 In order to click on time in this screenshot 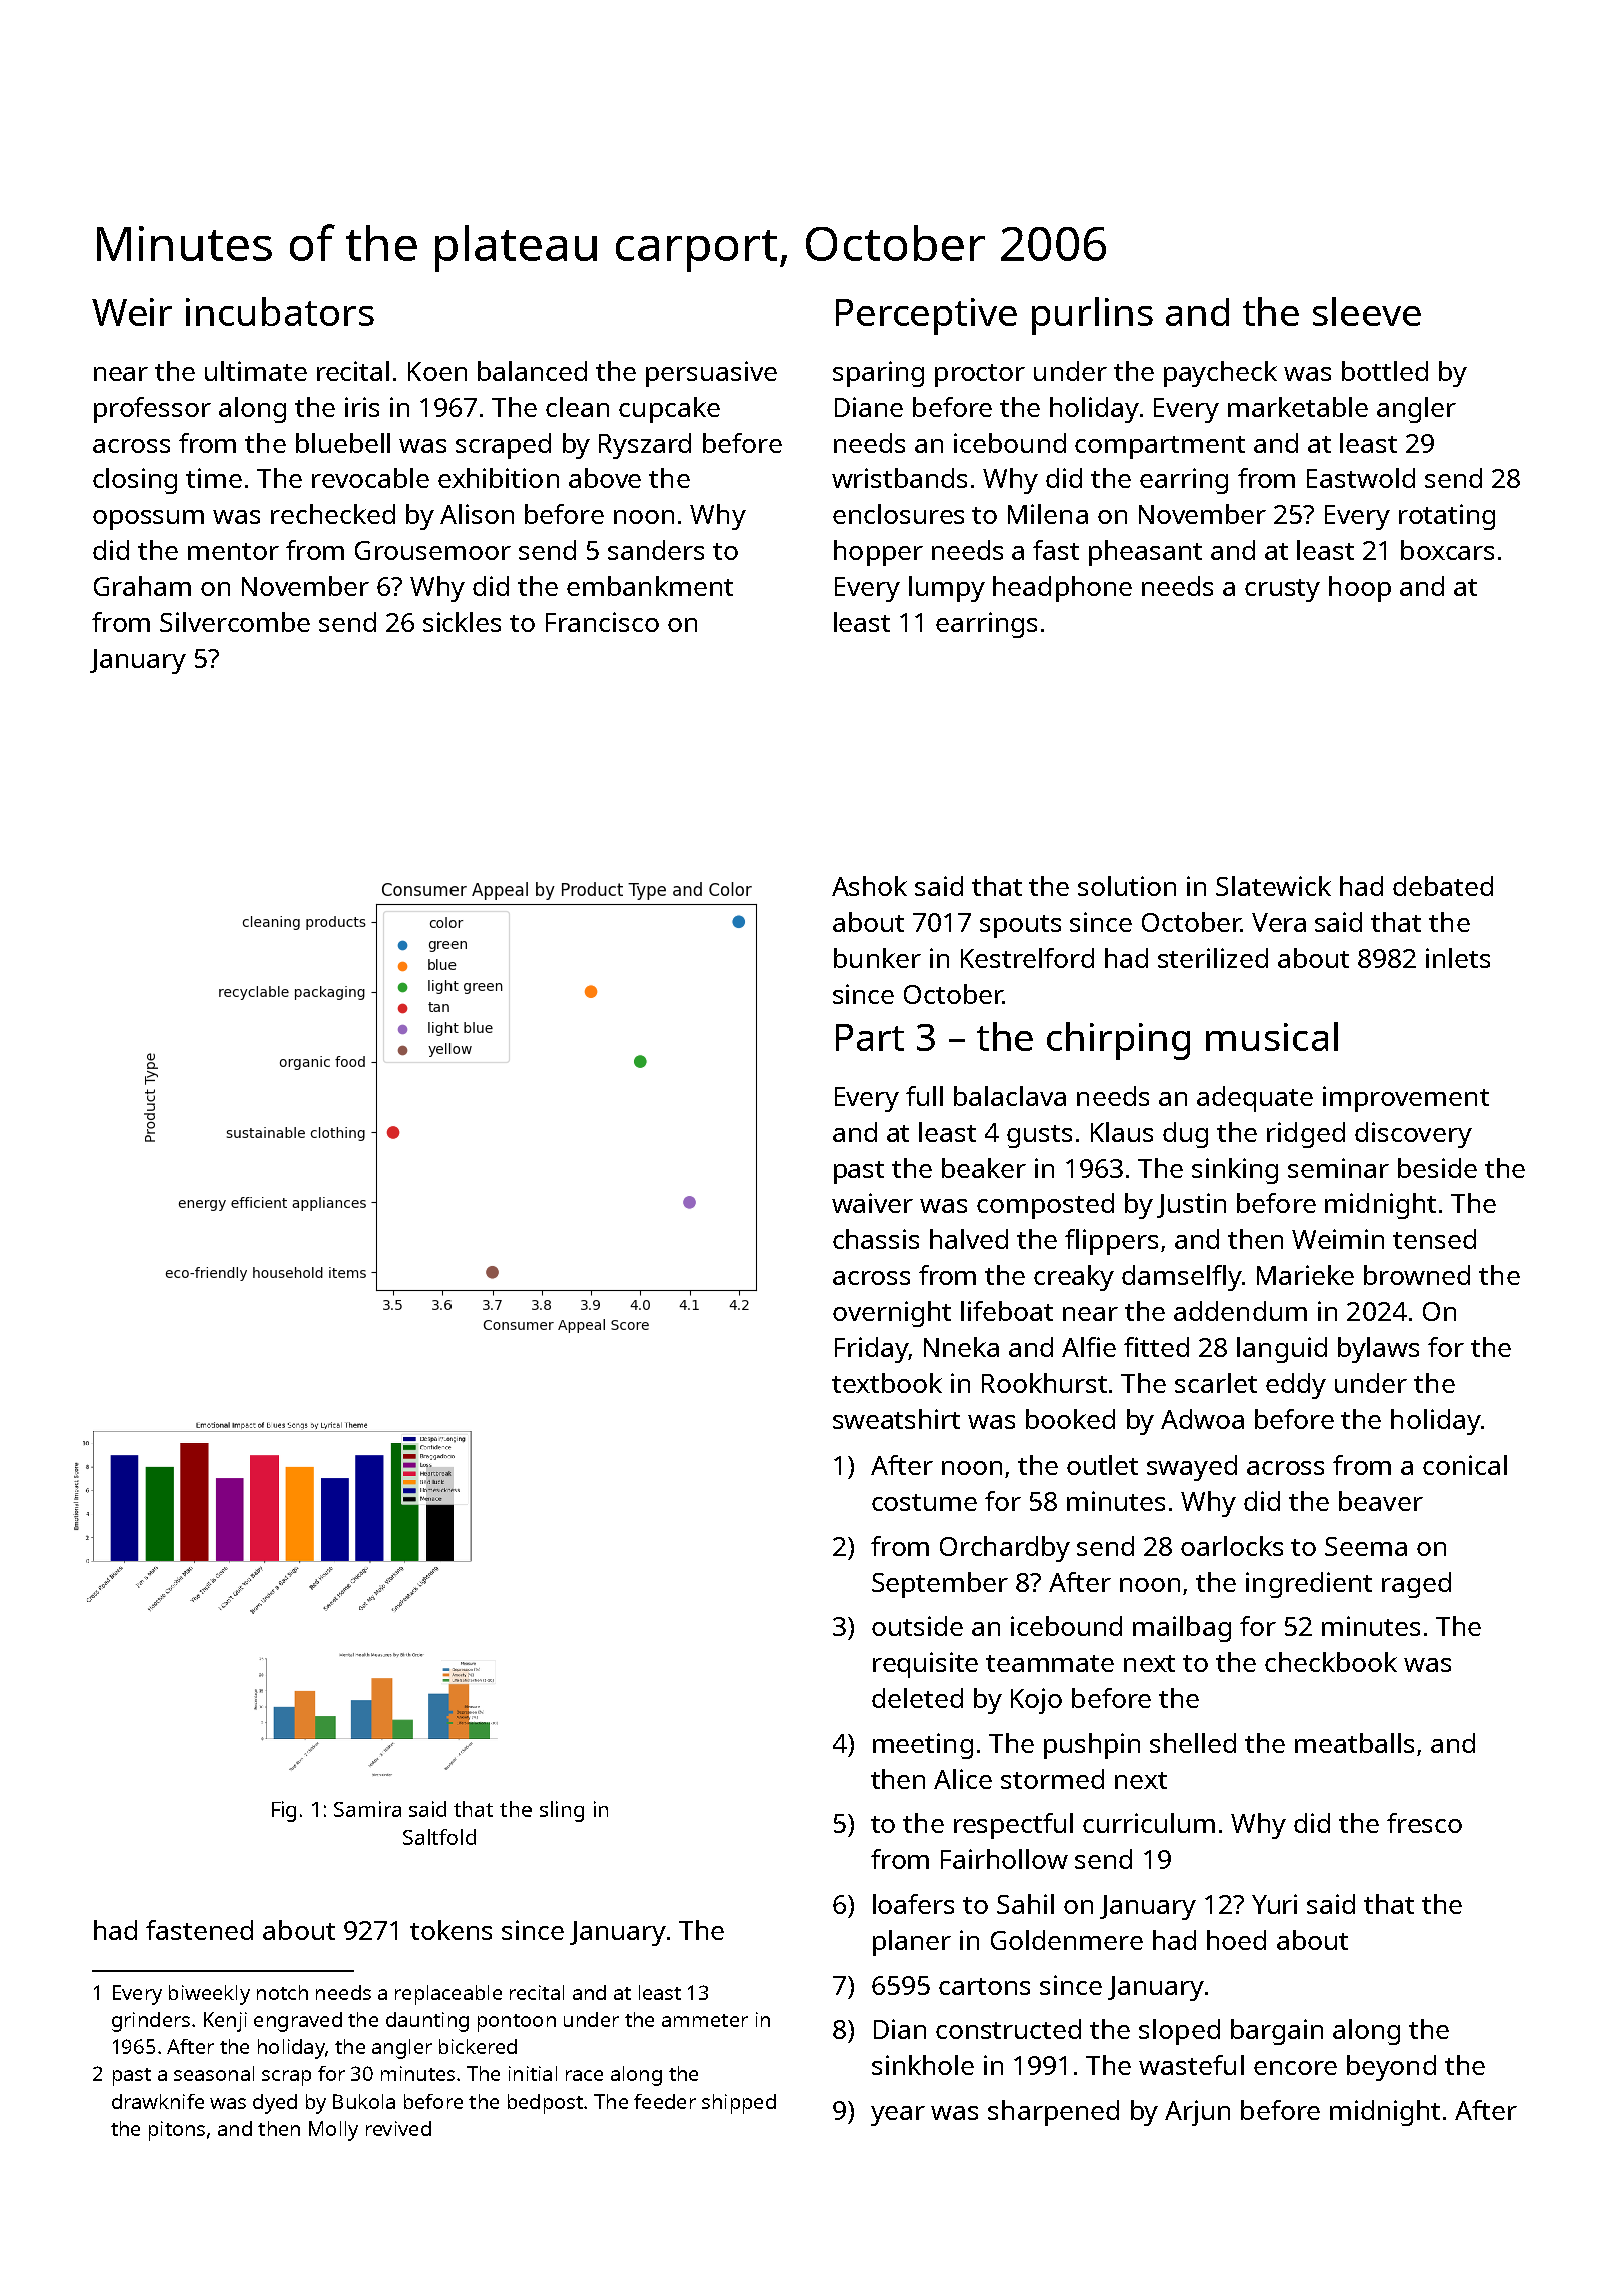, I will do `click(214, 478)`.
